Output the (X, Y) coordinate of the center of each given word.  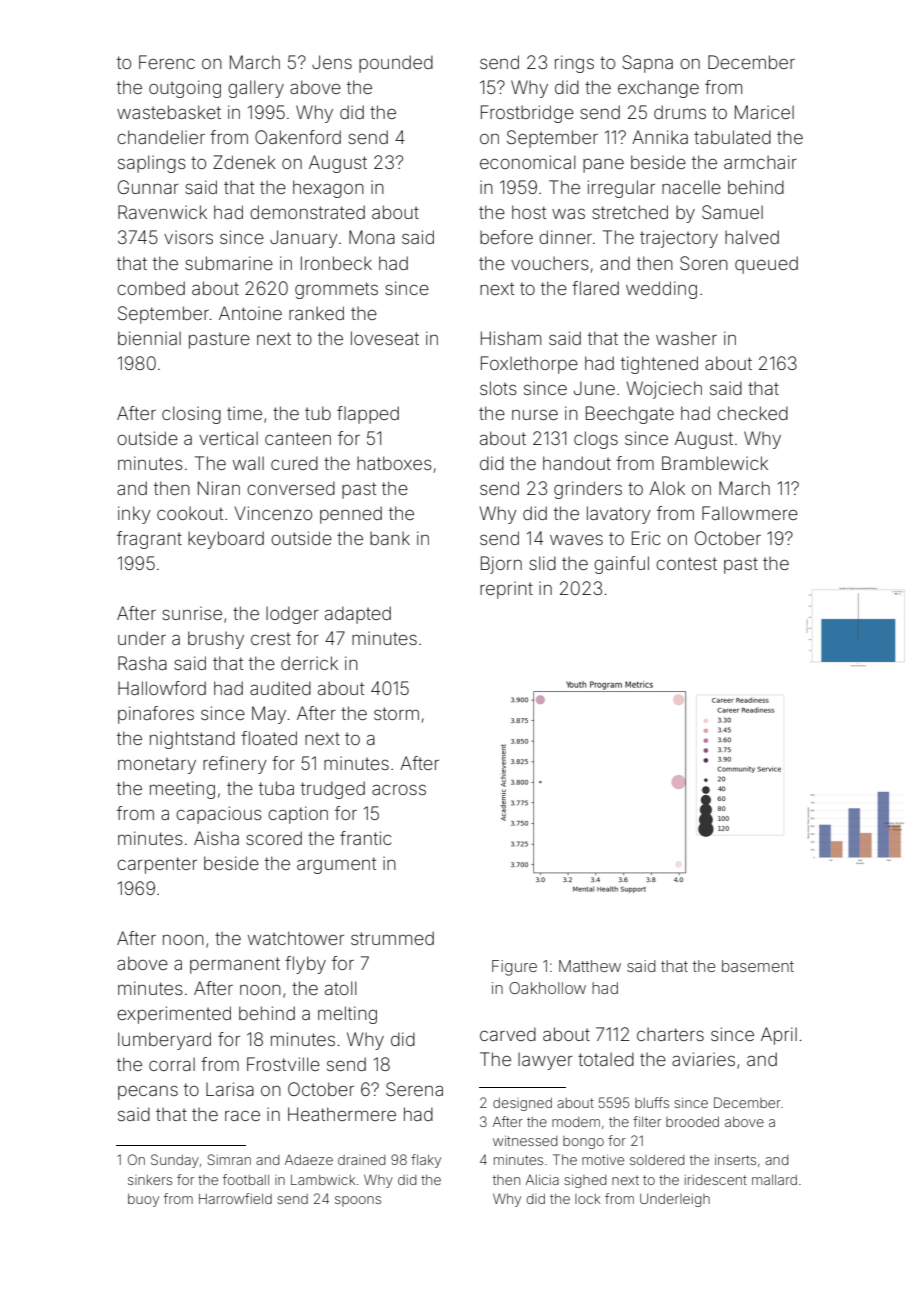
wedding (661, 290)
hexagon (328, 189)
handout (577, 463)
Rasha (142, 663)
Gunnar (148, 187)
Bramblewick (715, 463)
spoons (358, 1201)
